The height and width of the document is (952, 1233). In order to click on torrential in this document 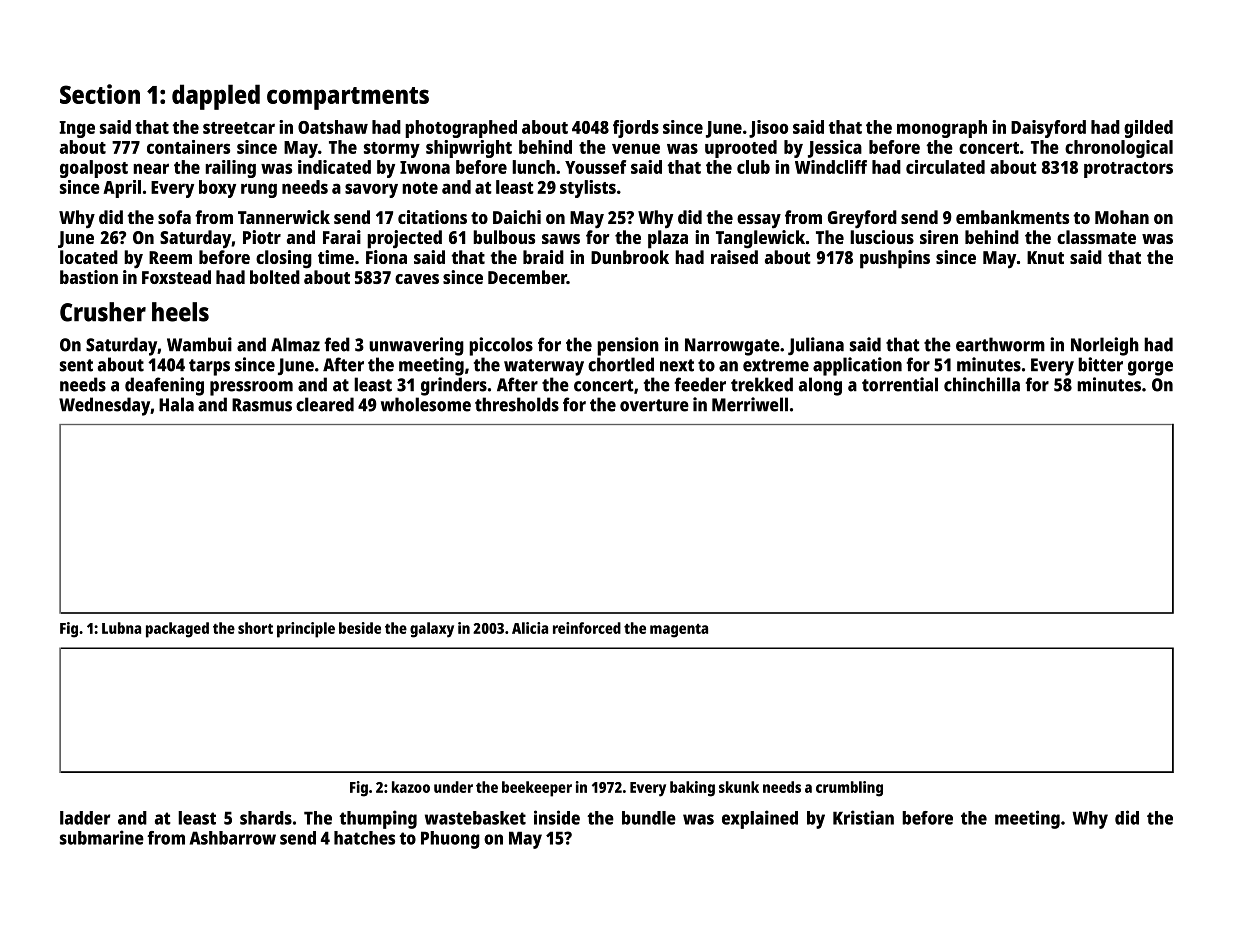, I will do `click(900, 384)`.
